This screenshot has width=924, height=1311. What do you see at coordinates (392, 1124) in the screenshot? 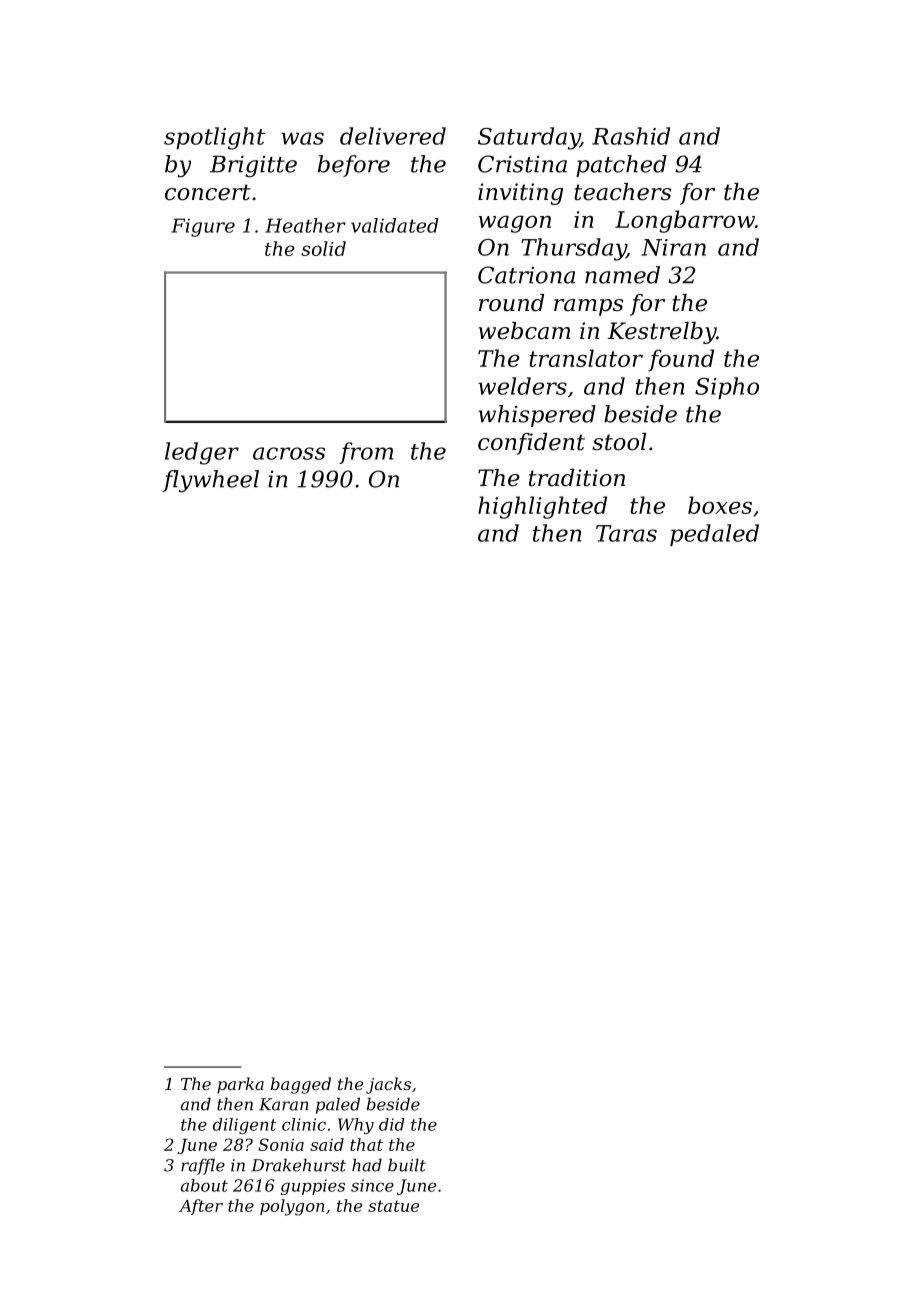
I see `did` at bounding box center [392, 1124].
